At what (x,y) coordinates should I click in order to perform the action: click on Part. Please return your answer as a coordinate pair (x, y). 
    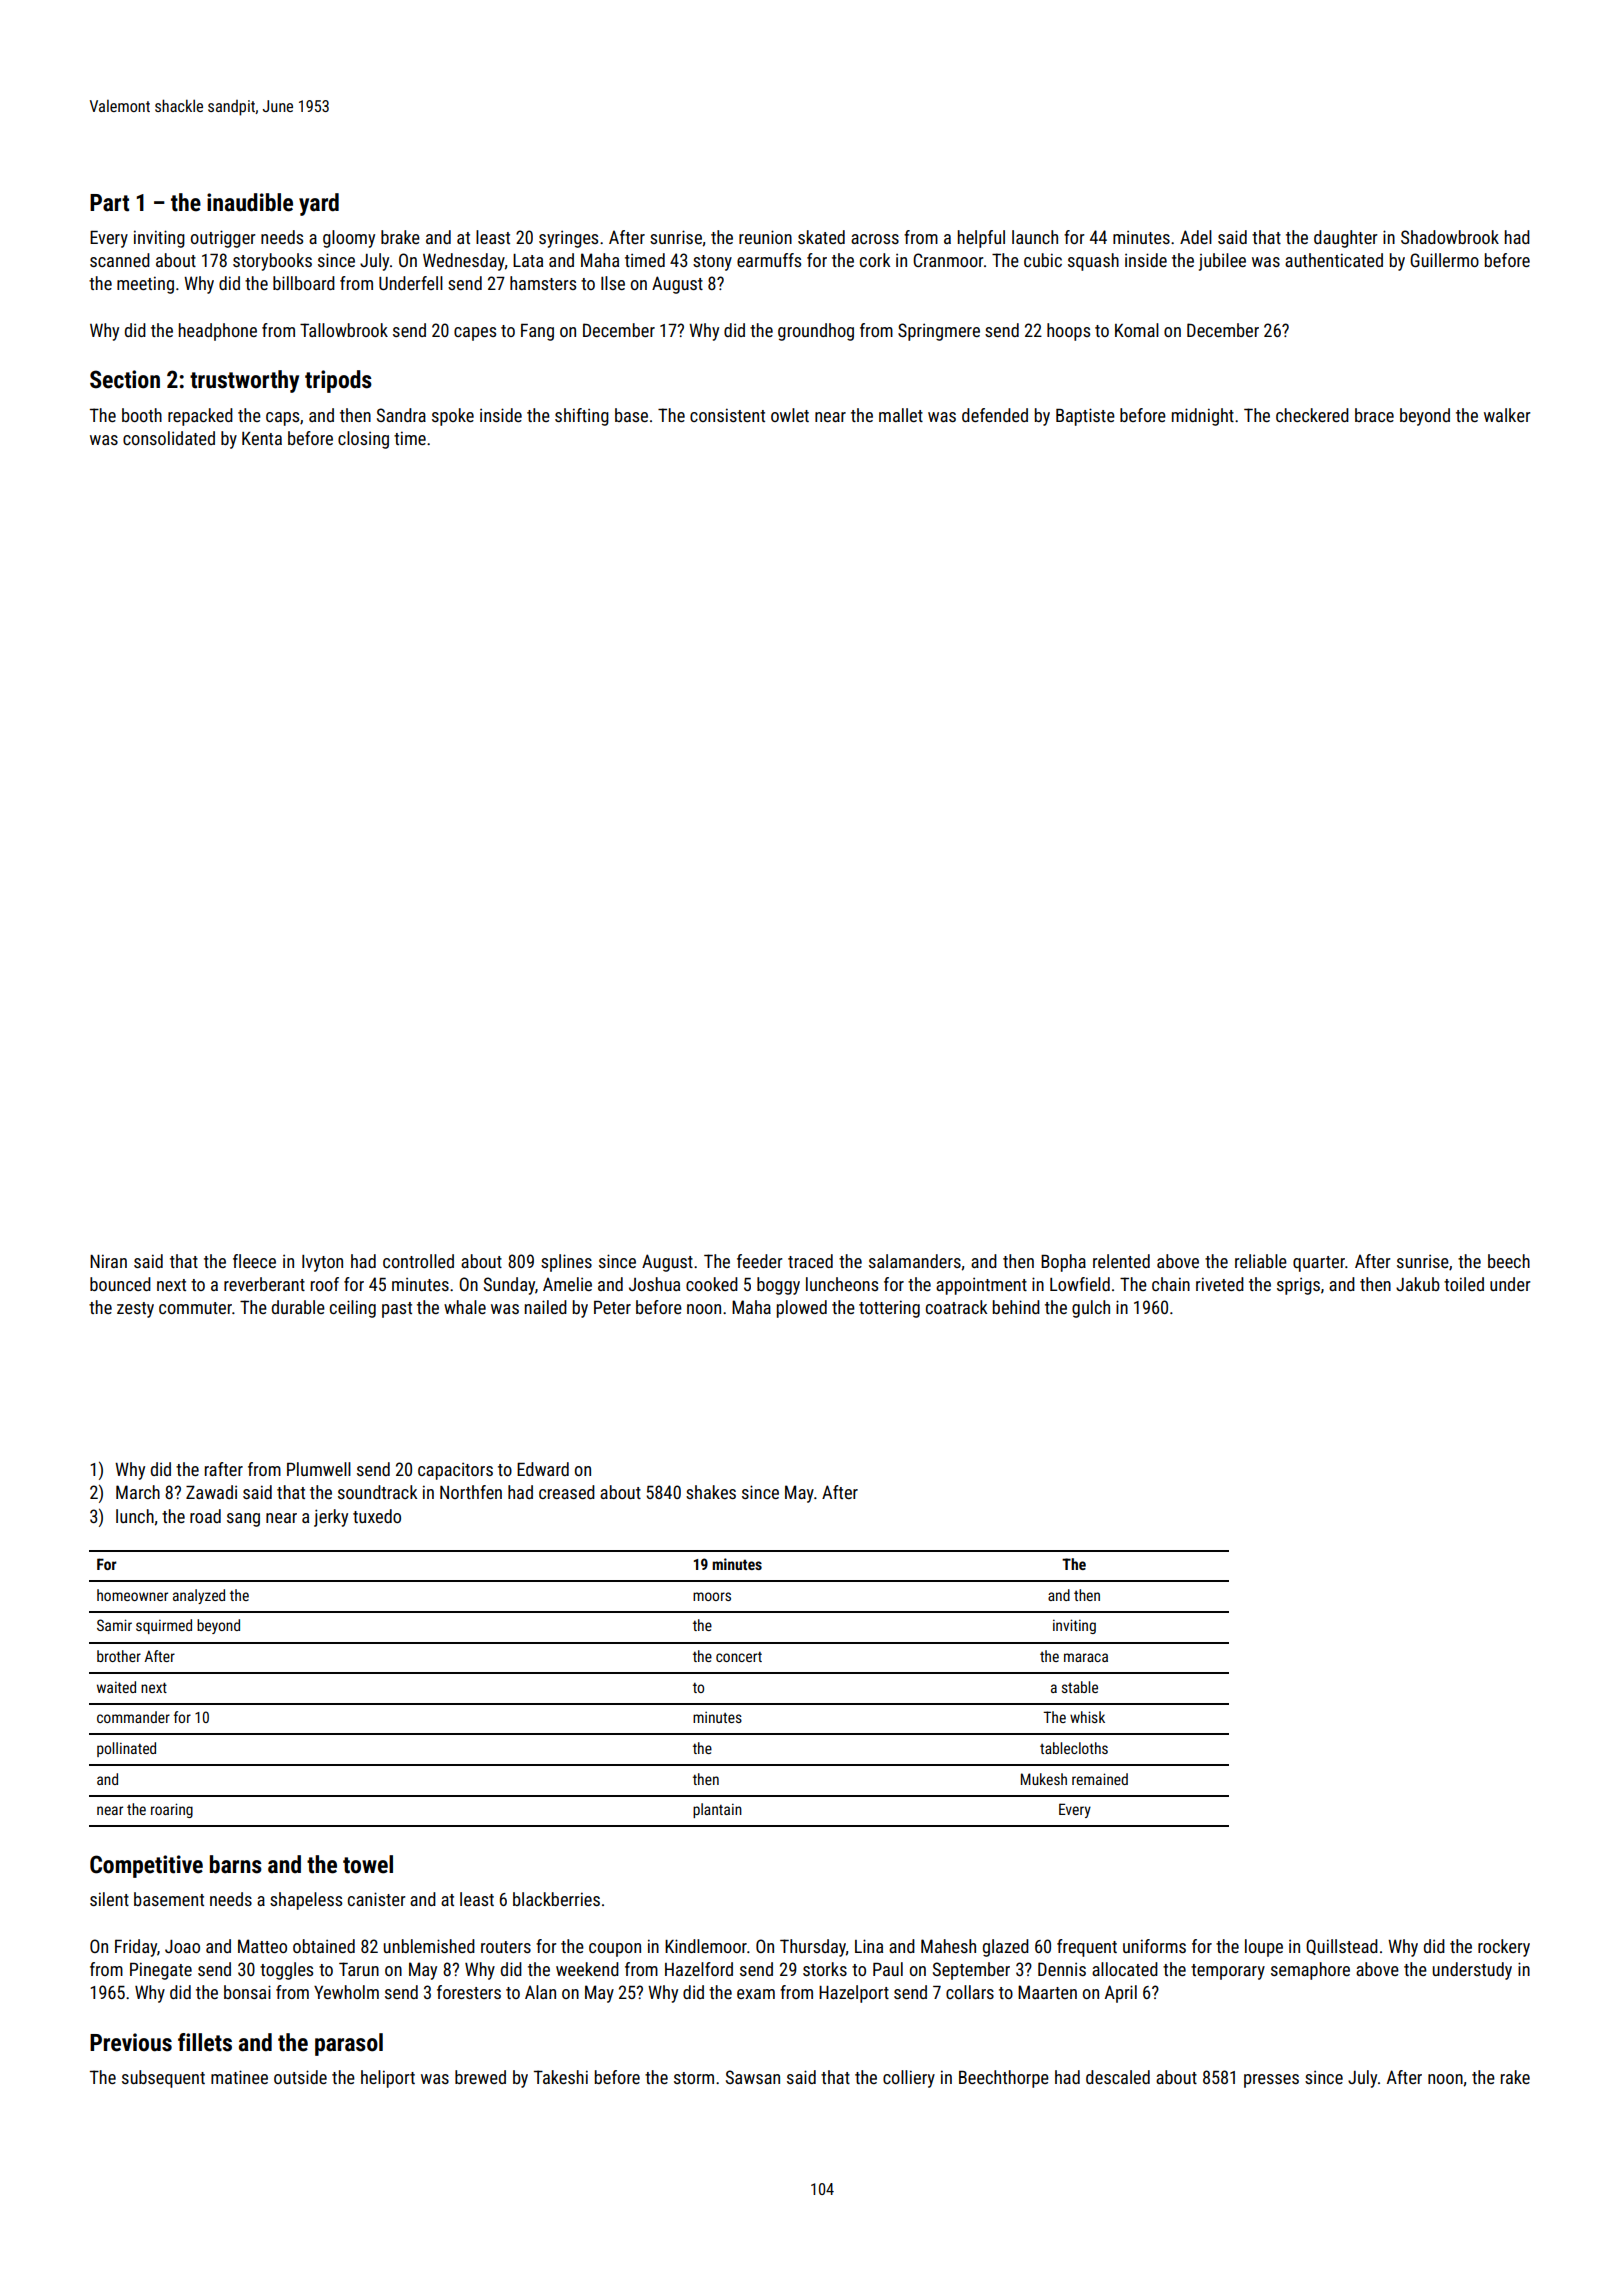
    Looking at the image, I should click on (109, 203).
